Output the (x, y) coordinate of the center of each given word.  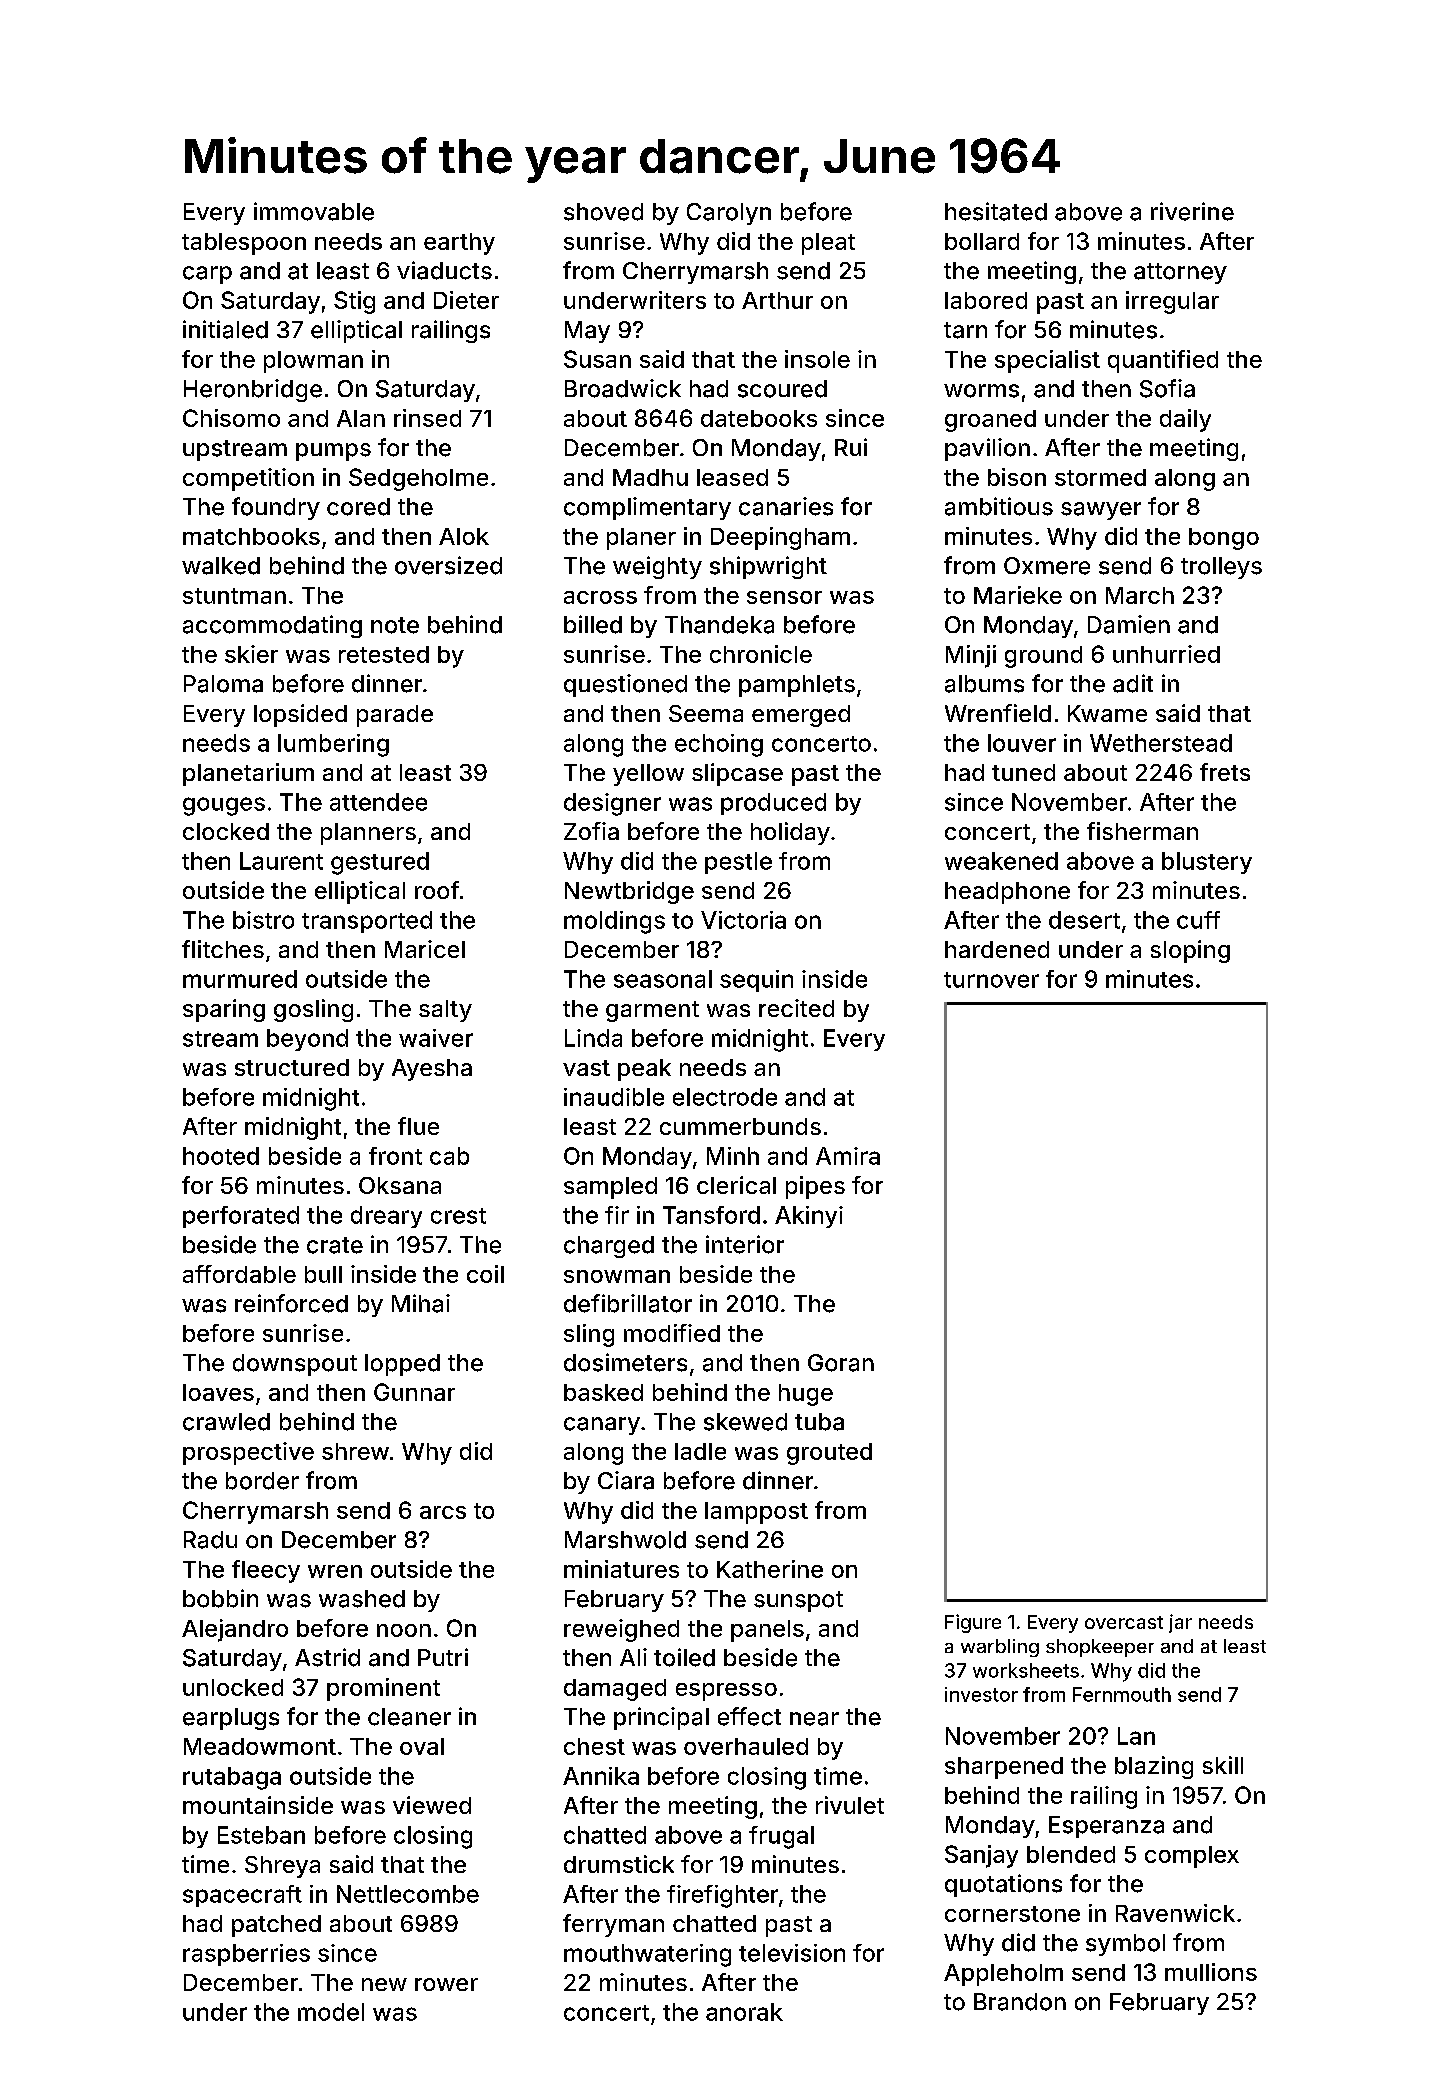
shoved (603, 212)
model (331, 2012)
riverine (1192, 211)
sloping (1190, 951)
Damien (1129, 624)
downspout (295, 1365)
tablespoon (244, 244)
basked (603, 1392)
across (600, 597)
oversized (448, 565)
